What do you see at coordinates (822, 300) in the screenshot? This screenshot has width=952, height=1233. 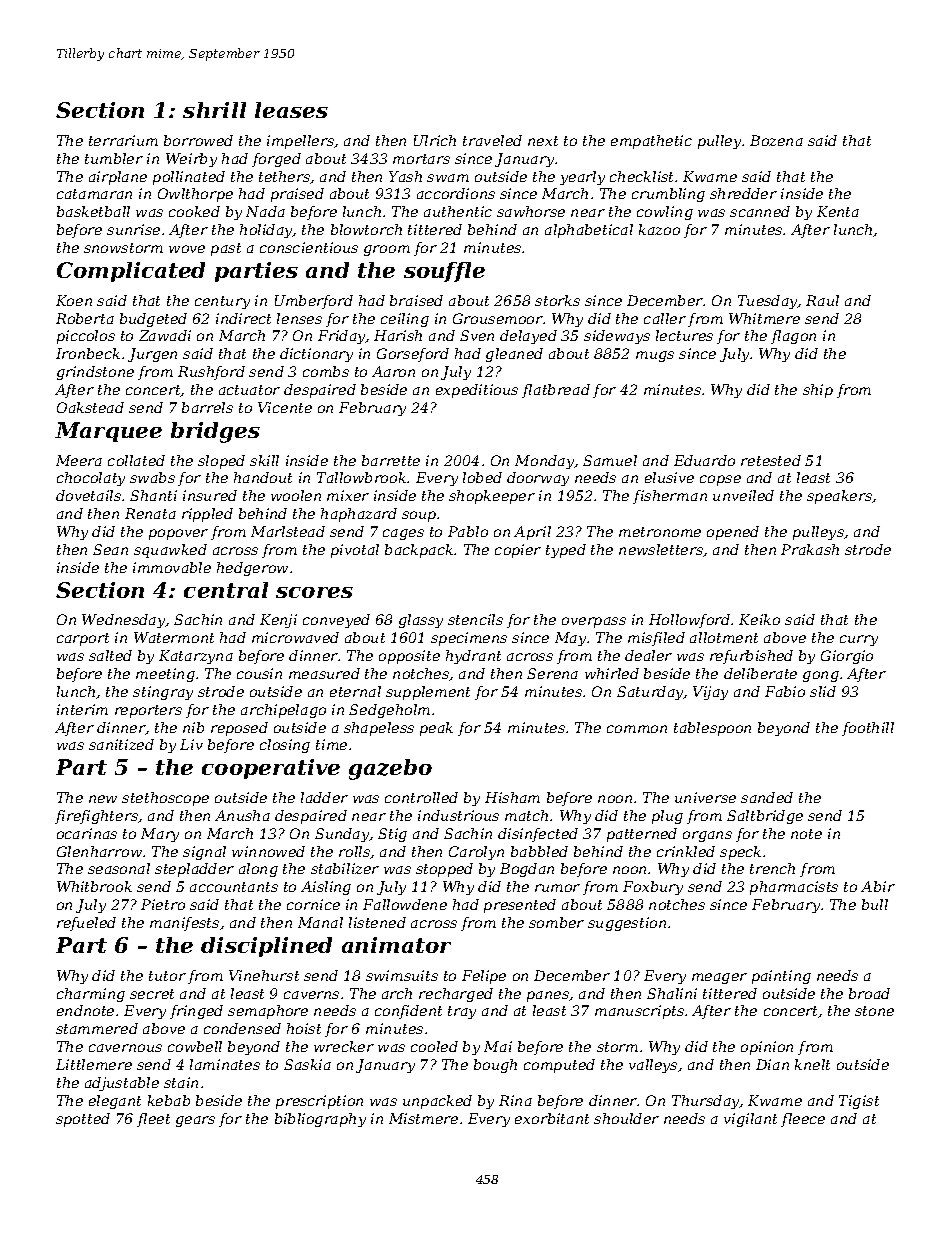 I see `Raul` at bounding box center [822, 300].
